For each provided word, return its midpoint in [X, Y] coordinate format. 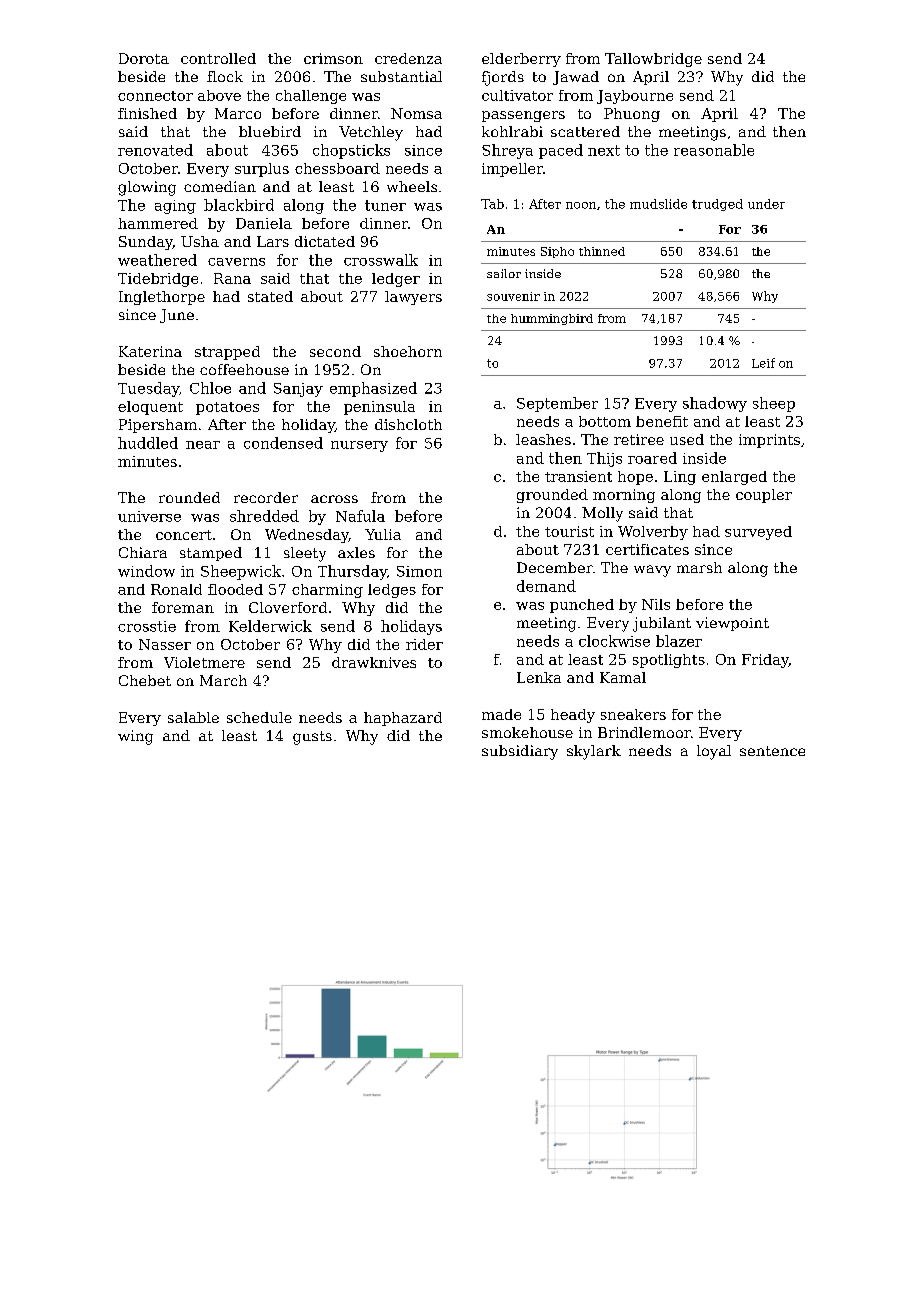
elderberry [521, 60]
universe [149, 516]
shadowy [715, 404]
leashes [543, 439]
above [219, 95]
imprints [769, 441]
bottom [605, 421]
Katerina [150, 351]
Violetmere [204, 662]
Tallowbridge [653, 60]
